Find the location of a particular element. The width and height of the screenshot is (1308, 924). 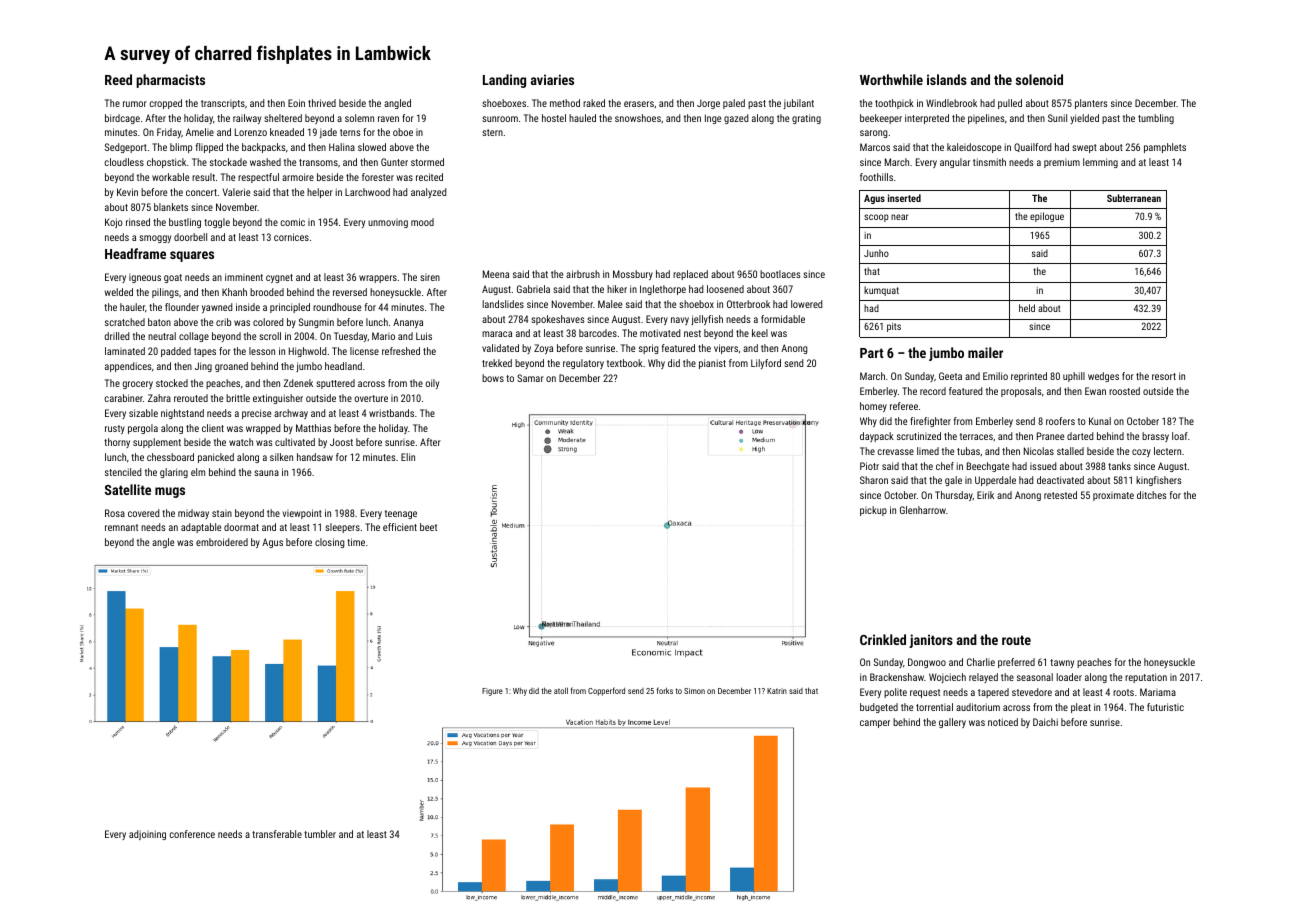

adjoining is located at coordinates (147, 835).
